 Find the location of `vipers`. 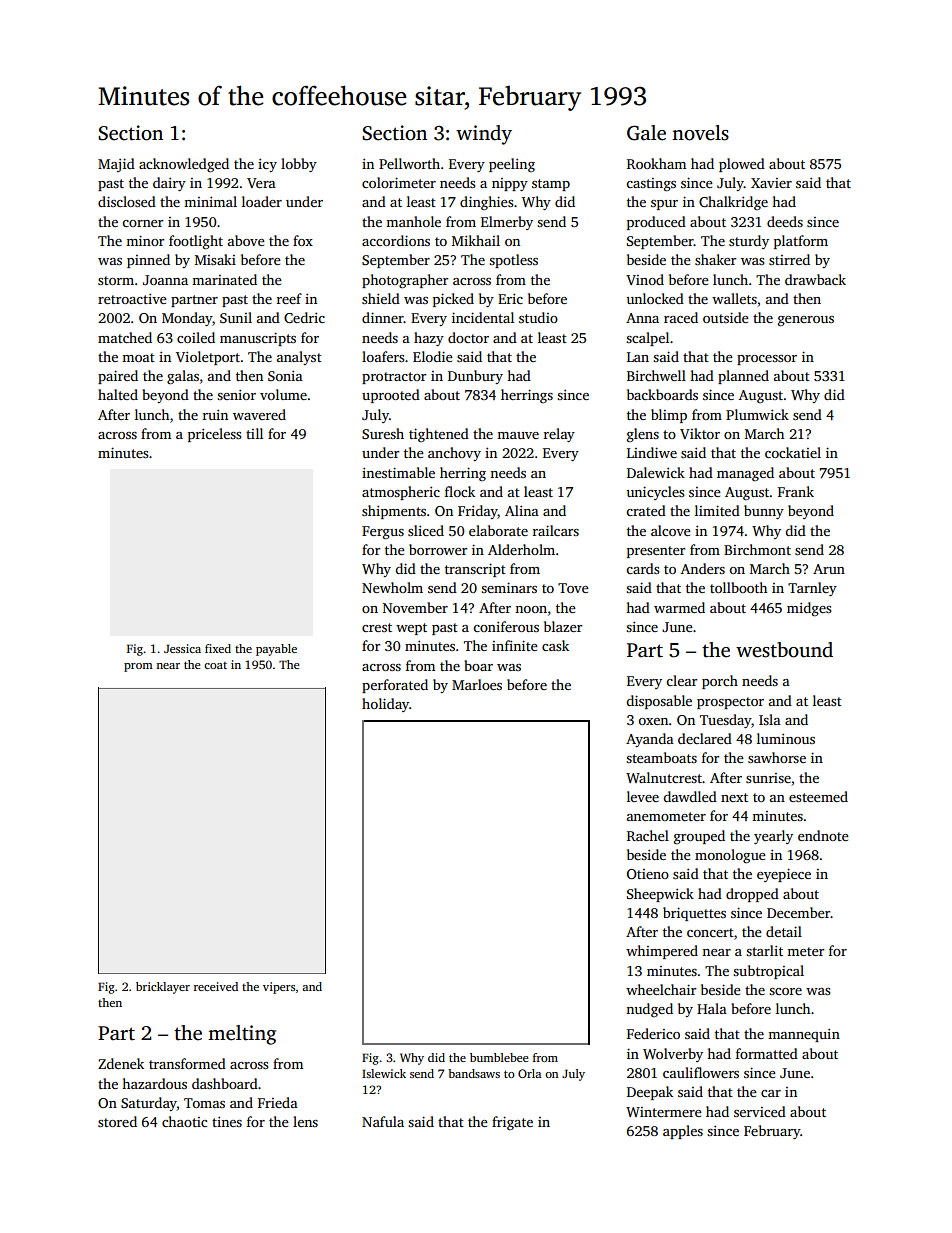

vipers is located at coordinates (279, 988).
